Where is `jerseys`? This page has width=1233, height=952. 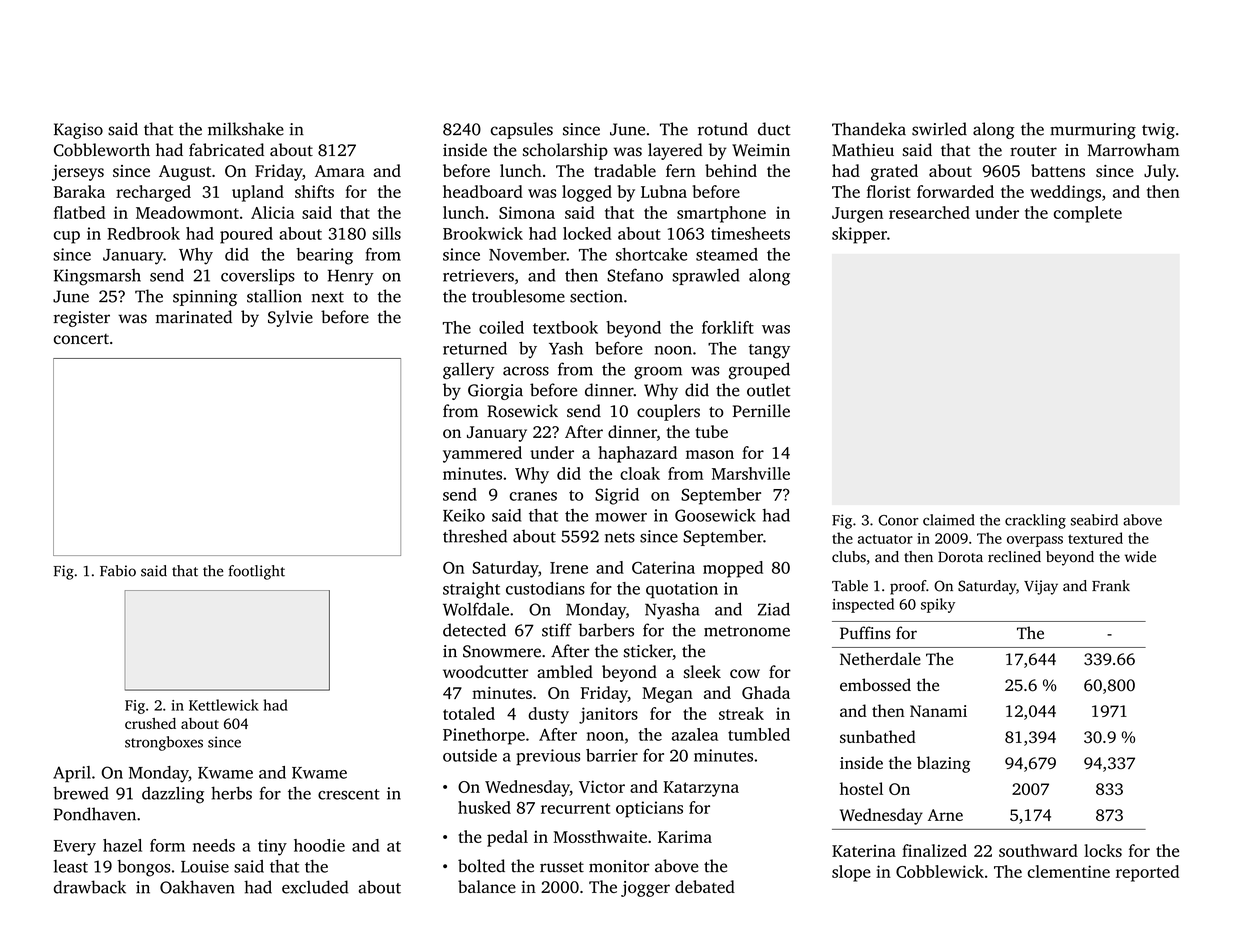 jerseys is located at coordinates (78, 173).
